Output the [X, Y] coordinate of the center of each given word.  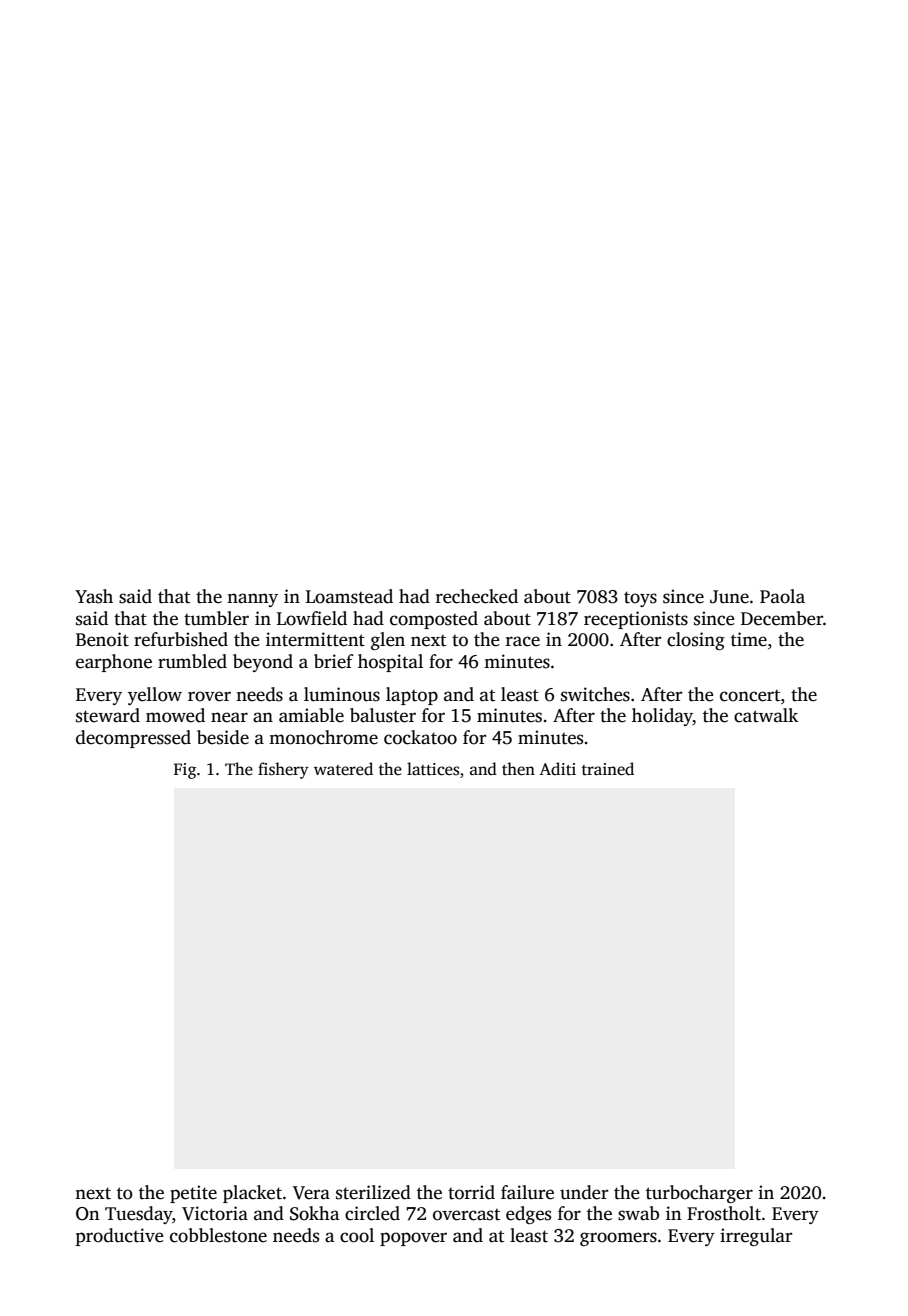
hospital [390, 663]
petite [193, 1194]
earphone [114, 663]
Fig [185, 771]
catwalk [766, 715]
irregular [756, 1237]
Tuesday [138, 1215]
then [518, 769]
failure [527, 1192]
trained [608, 769]
